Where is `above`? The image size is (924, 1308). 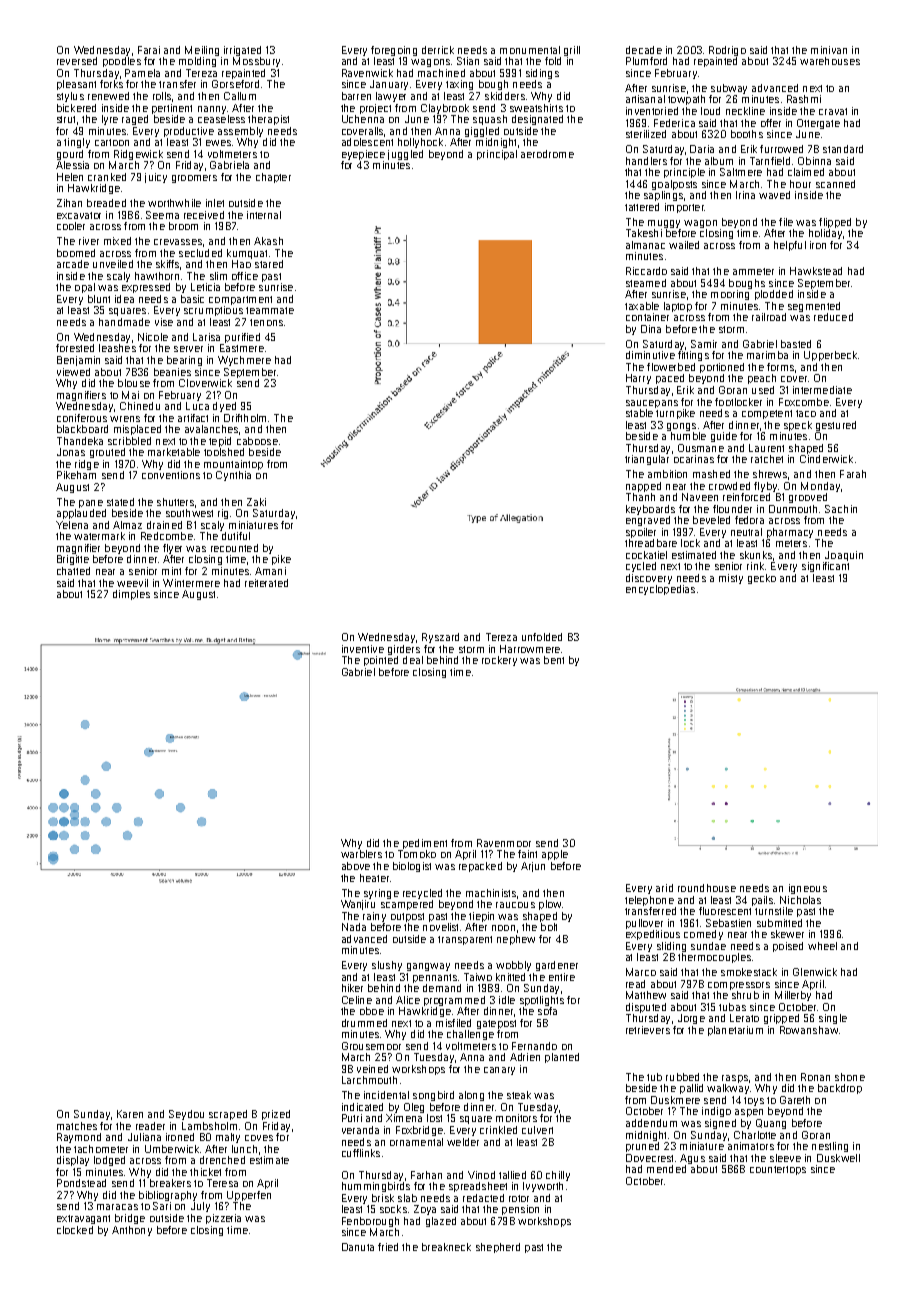
above is located at coordinates (356, 866).
